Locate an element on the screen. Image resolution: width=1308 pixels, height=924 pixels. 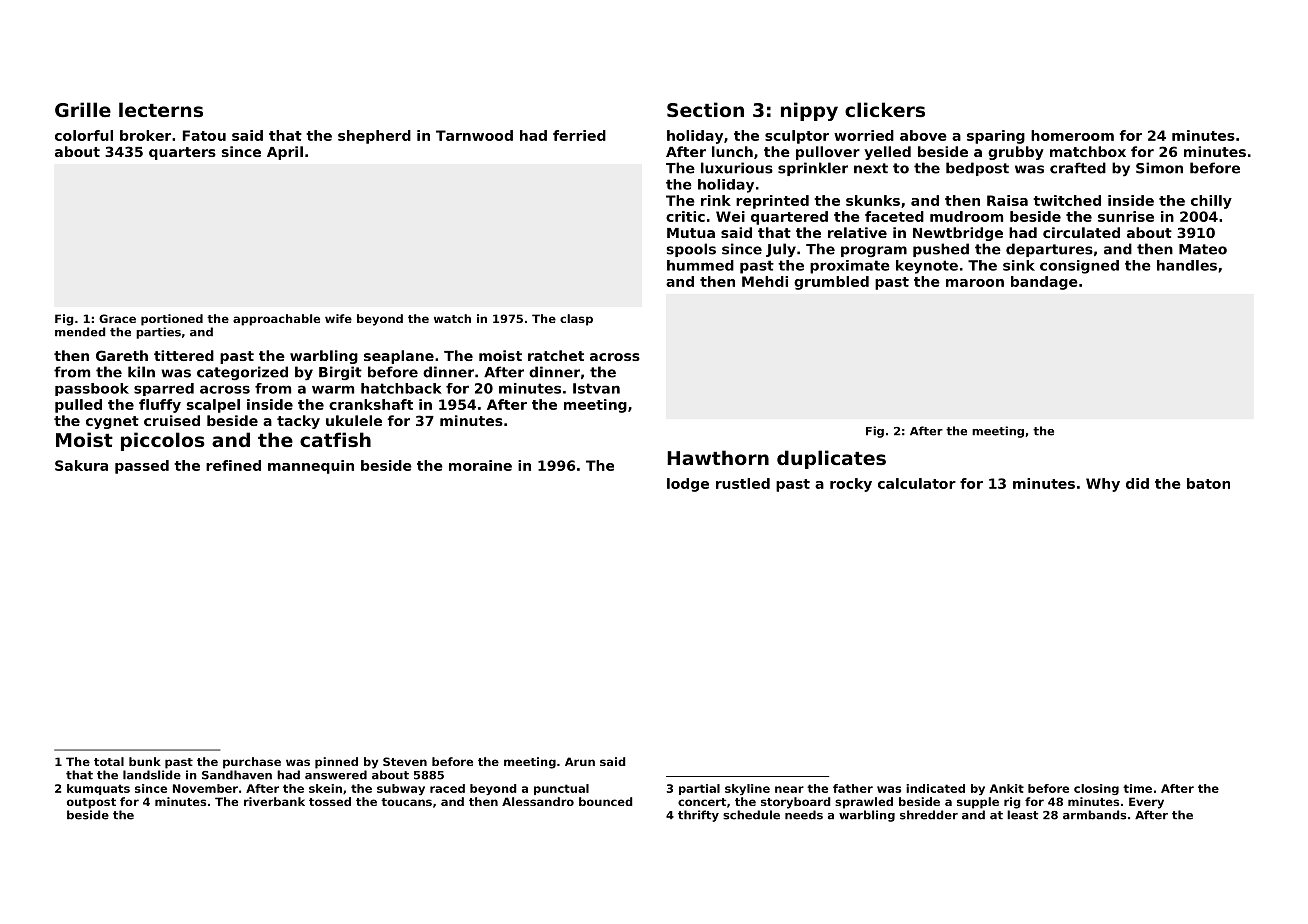
Sakura is located at coordinates (81, 465).
